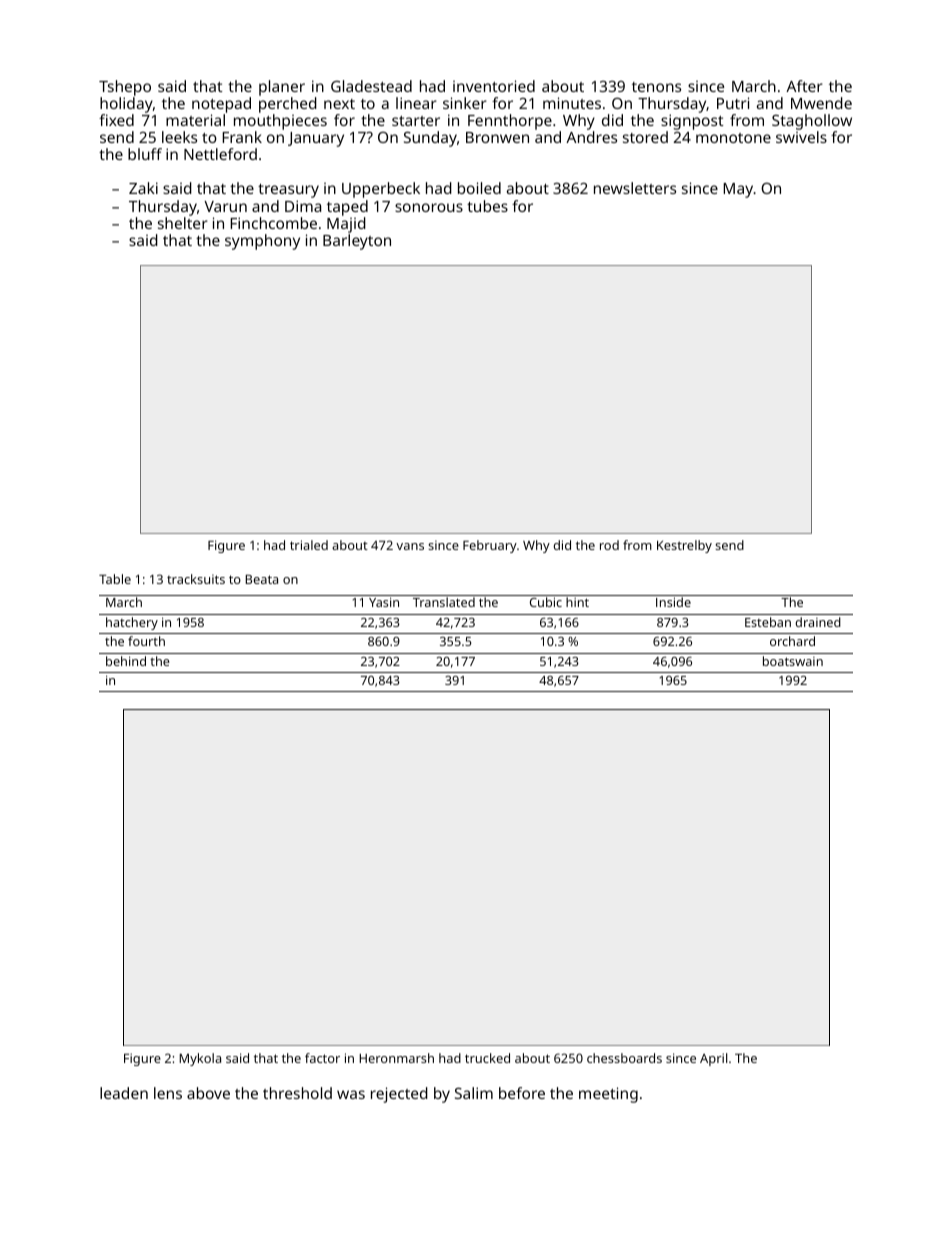 Image resolution: width=952 pixels, height=1233 pixels. What do you see at coordinates (684, 546) in the page?
I see `Kestrelby` at bounding box center [684, 546].
